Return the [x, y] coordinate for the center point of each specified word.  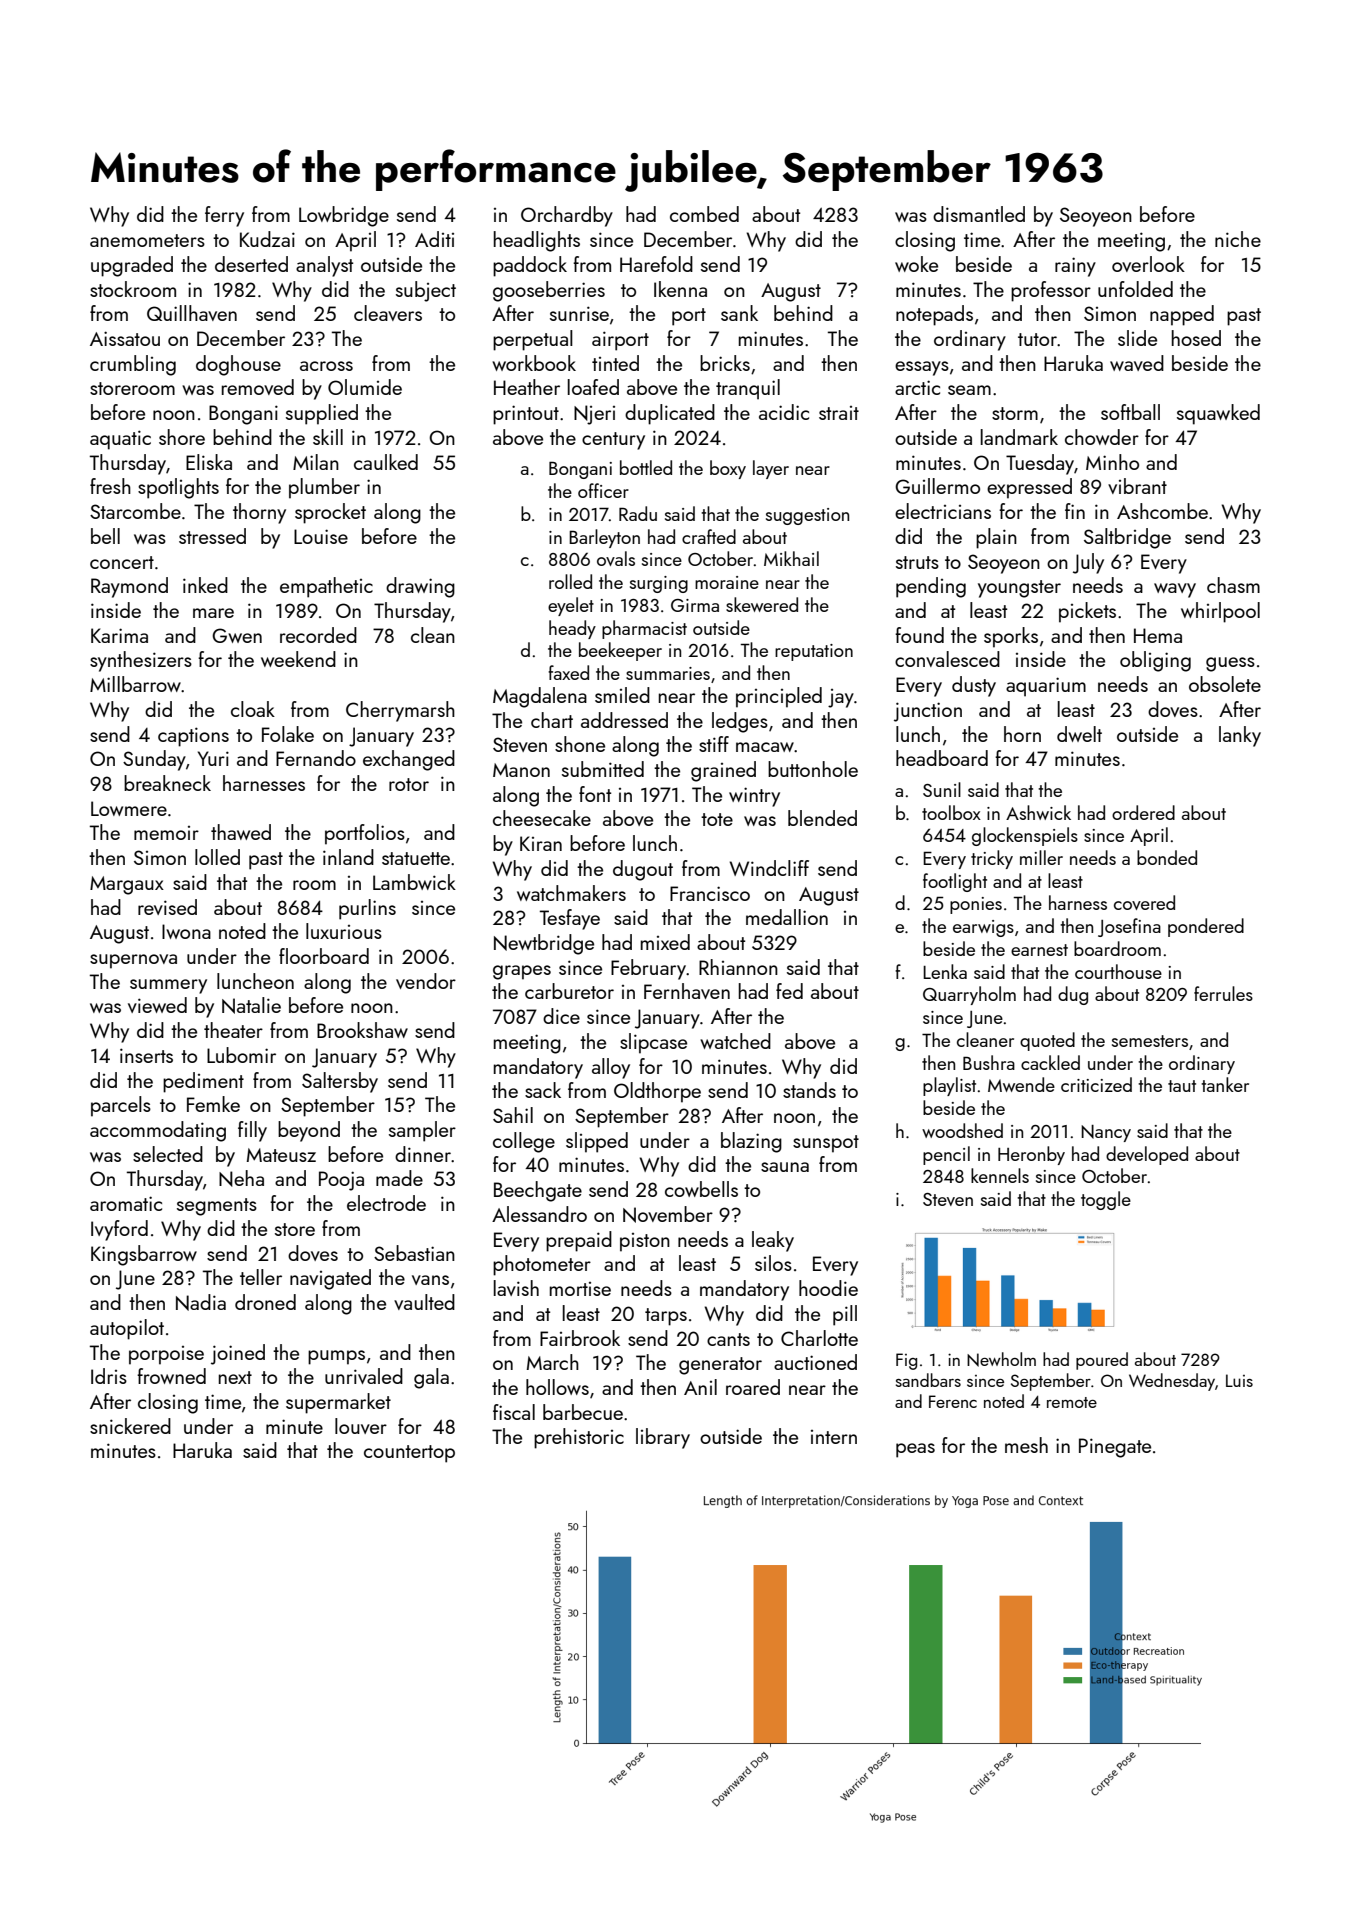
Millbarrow [135, 684]
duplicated [670, 414]
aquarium [1046, 687]
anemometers [147, 240]
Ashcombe [1162, 511]
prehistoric [579, 1438]
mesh [1026, 1445]
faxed [568, 672]
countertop [409, 1454]
